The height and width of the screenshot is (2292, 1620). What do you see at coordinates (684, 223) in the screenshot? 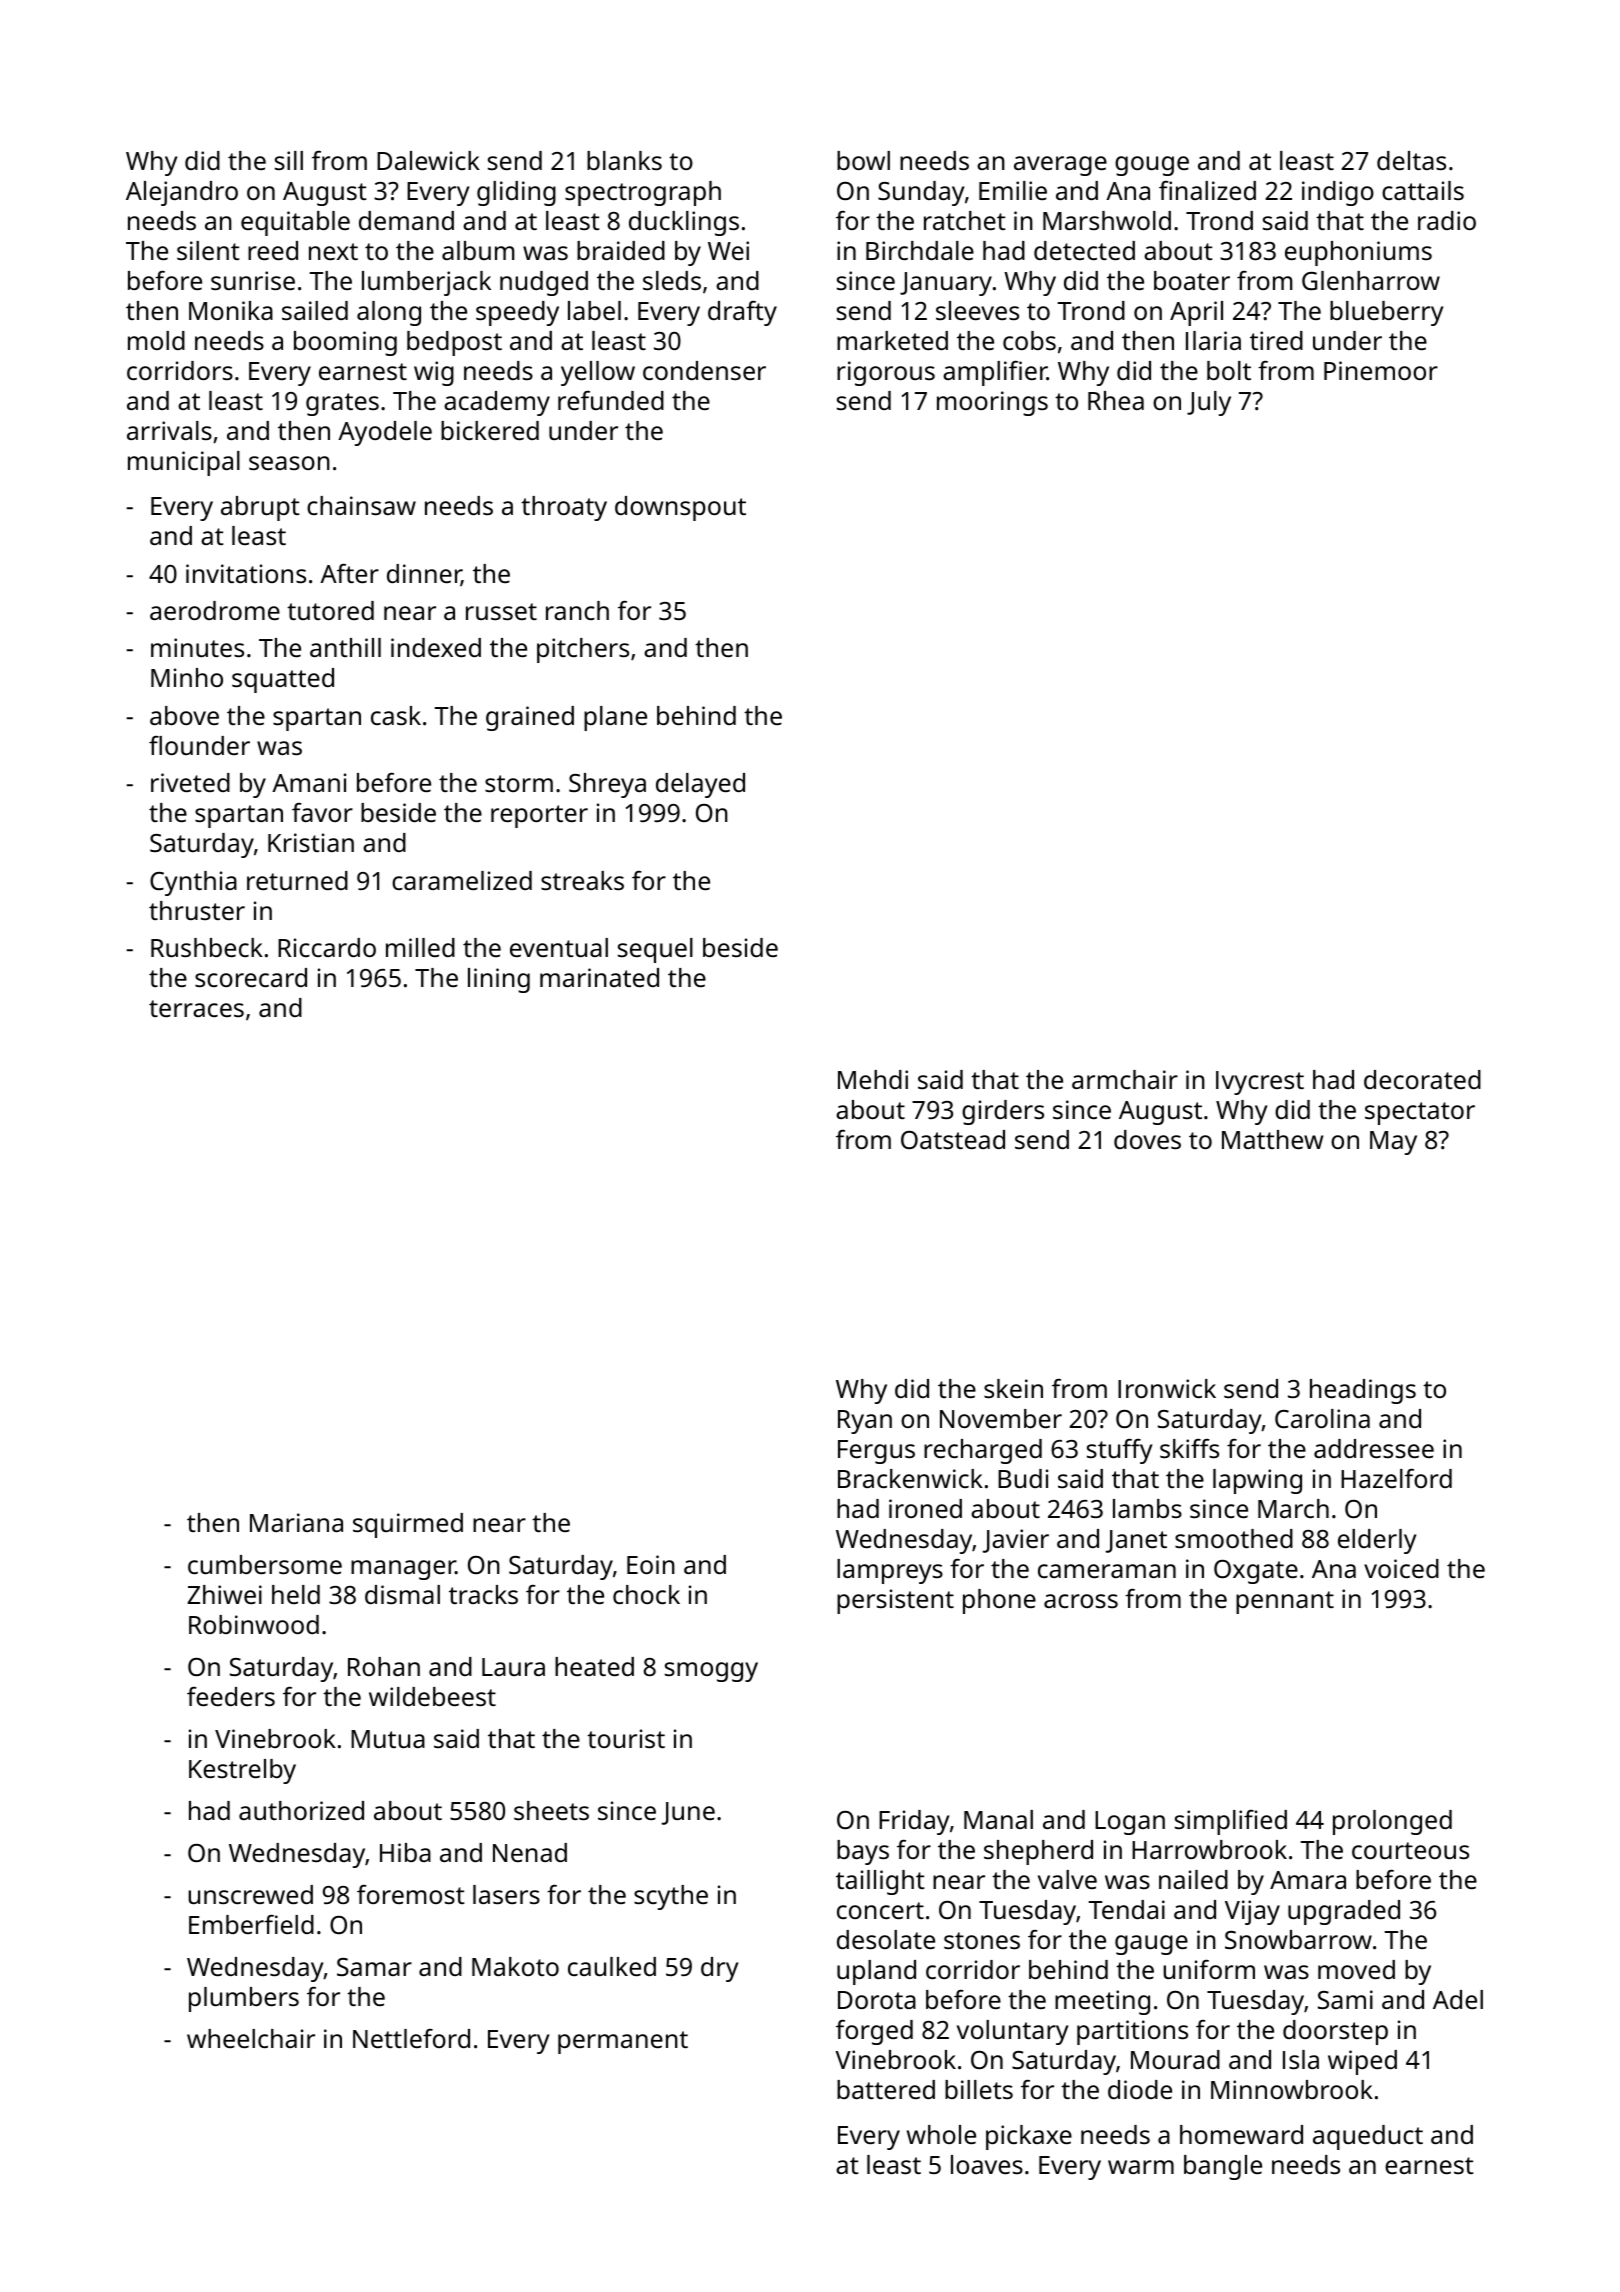
I see `ducklings` at bounding box center [684, 223].
